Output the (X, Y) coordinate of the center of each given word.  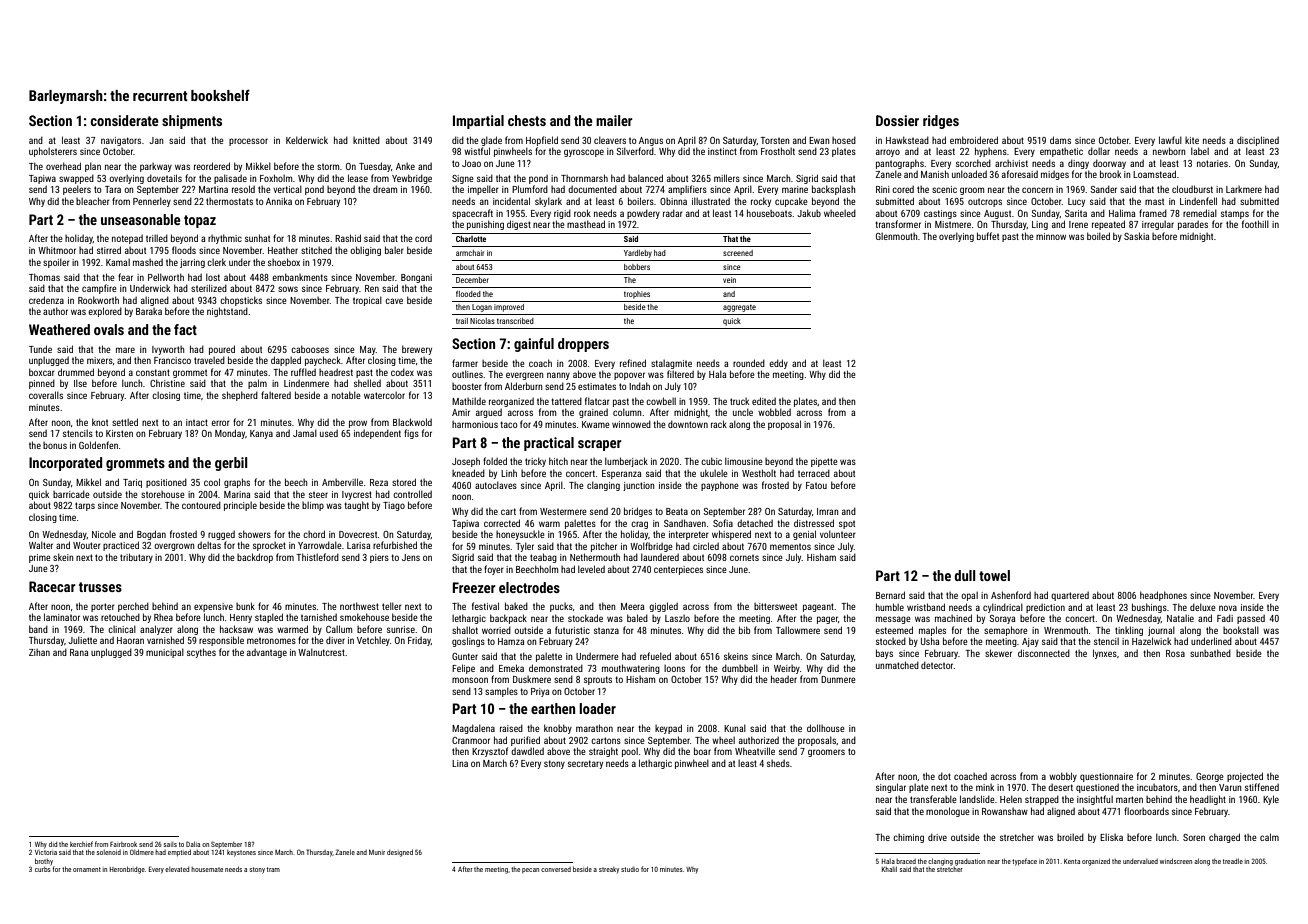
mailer (614, 120)
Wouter (87, 545)
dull (965, 575)
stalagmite (671, 364)
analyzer (156, 630)
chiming (908, 838)
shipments (192, 122)
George (1210, 777)
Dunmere (838, 679)
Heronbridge (127, 870)
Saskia (1136, 236)
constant (153, 372)
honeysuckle (520, 535)
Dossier (897, 120)
